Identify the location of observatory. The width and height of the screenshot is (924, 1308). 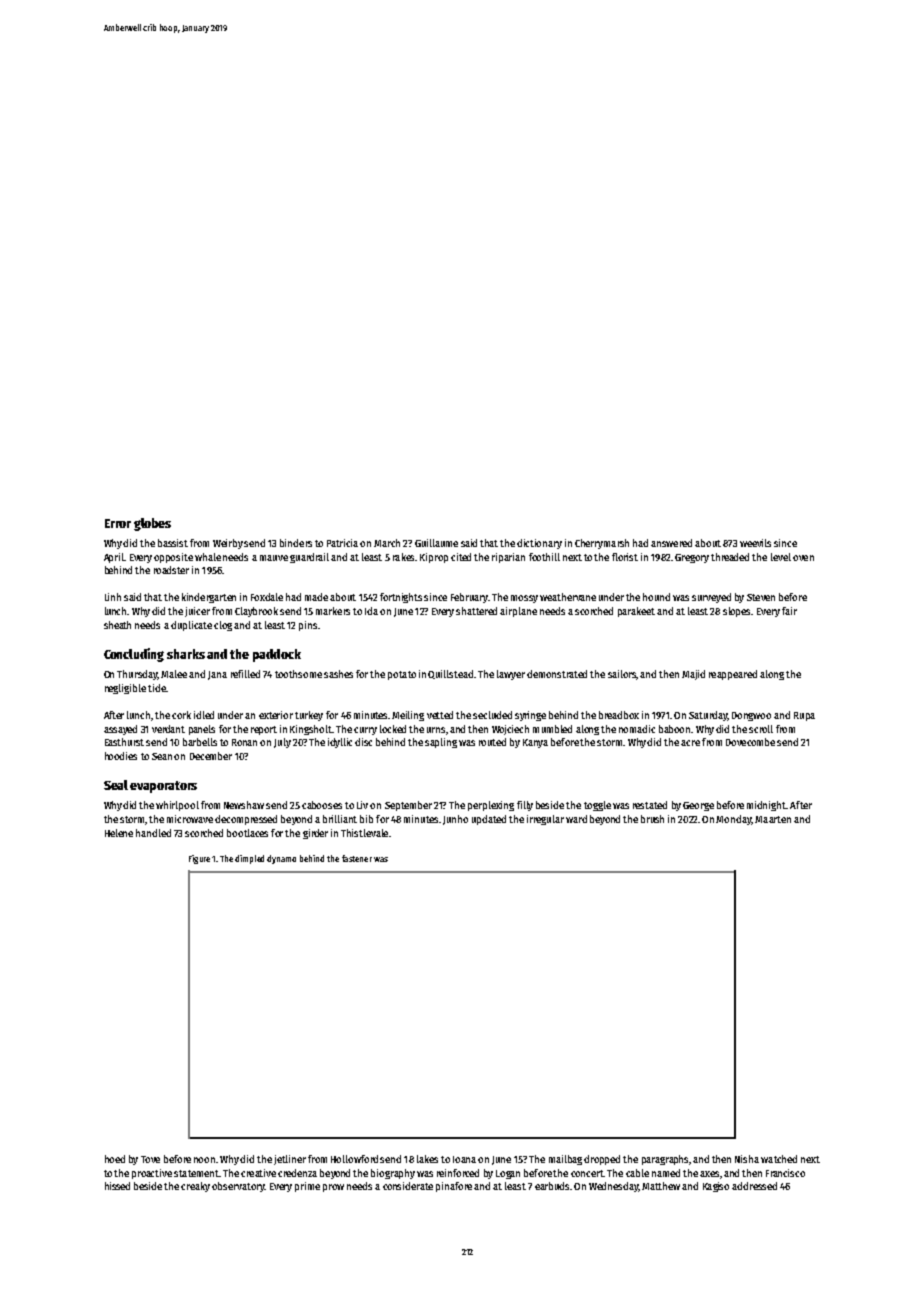
(238, 1187).
